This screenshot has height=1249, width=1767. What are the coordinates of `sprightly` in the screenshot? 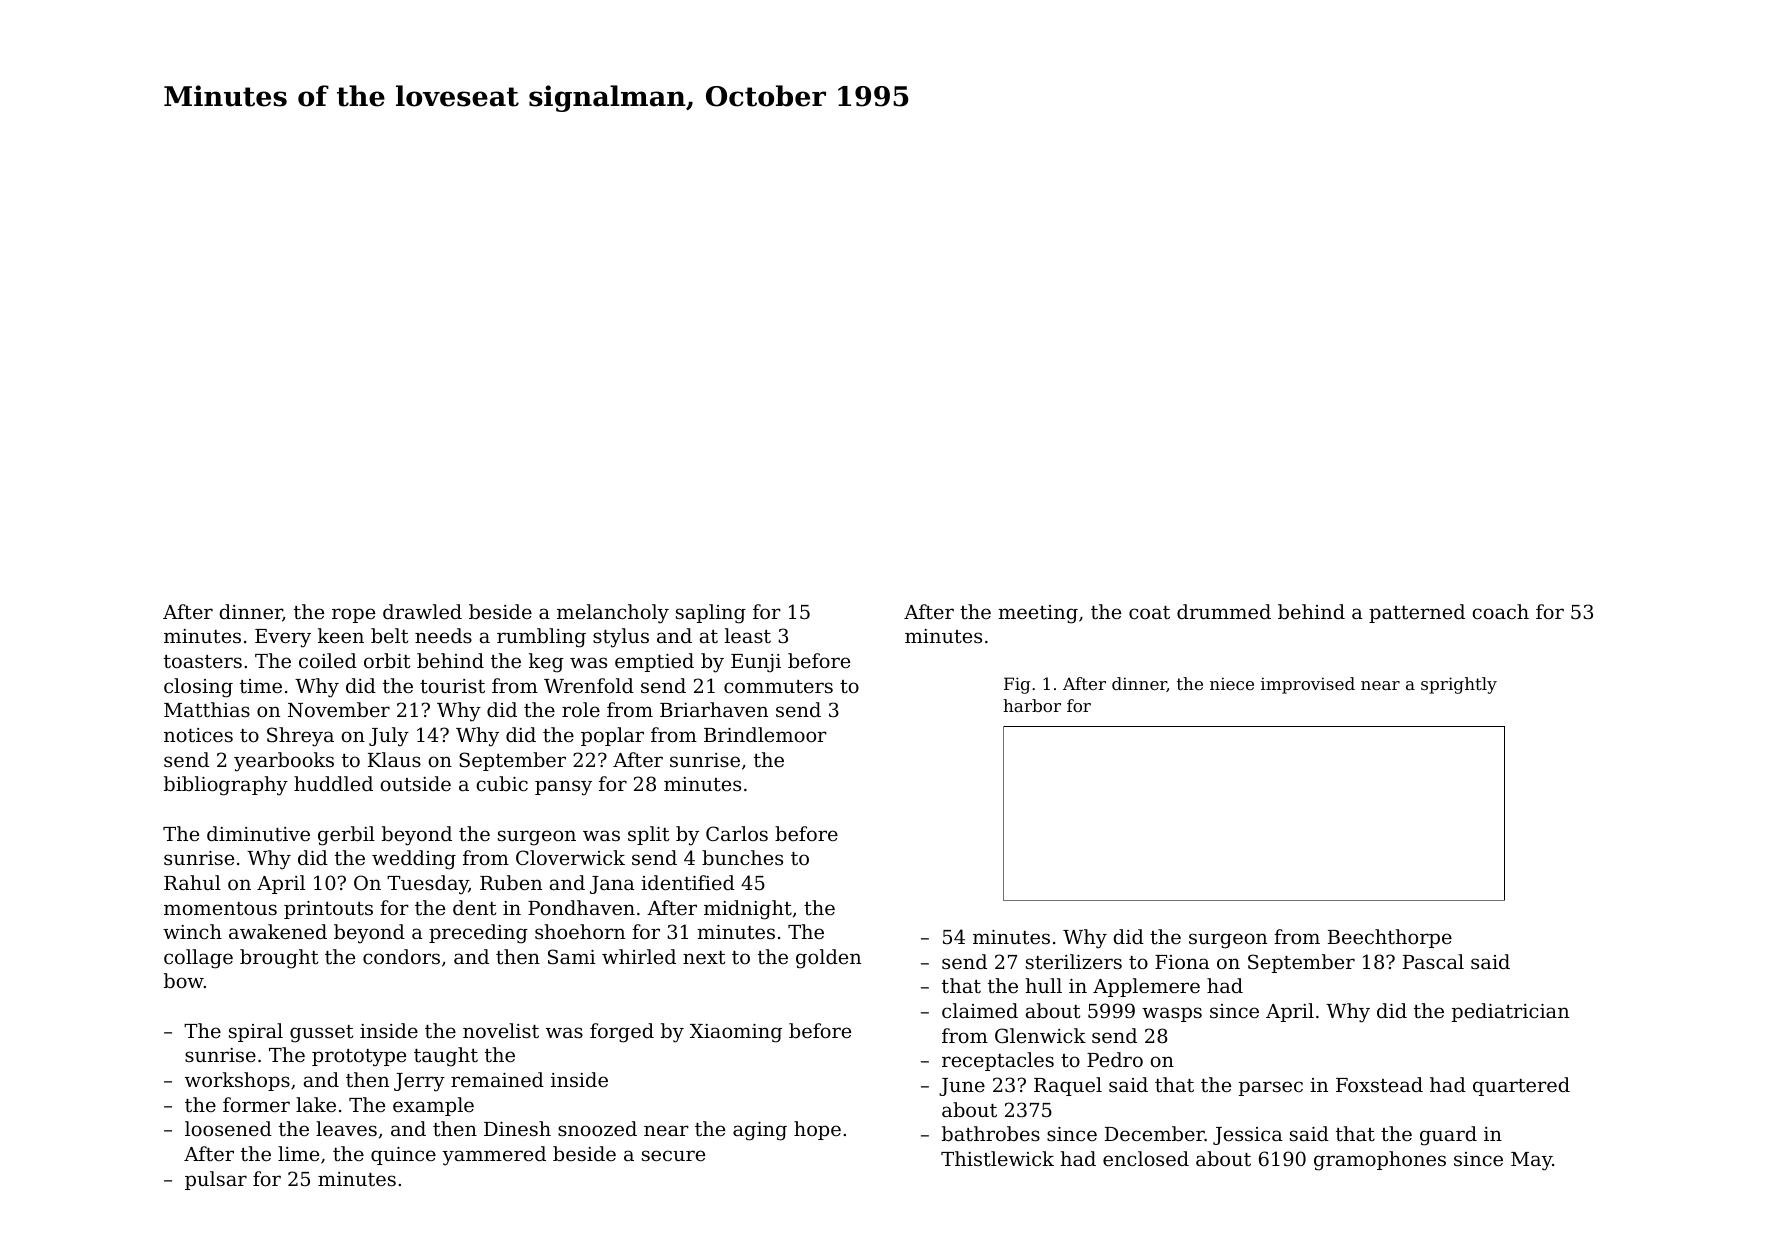 It's located at (1459, 685).
